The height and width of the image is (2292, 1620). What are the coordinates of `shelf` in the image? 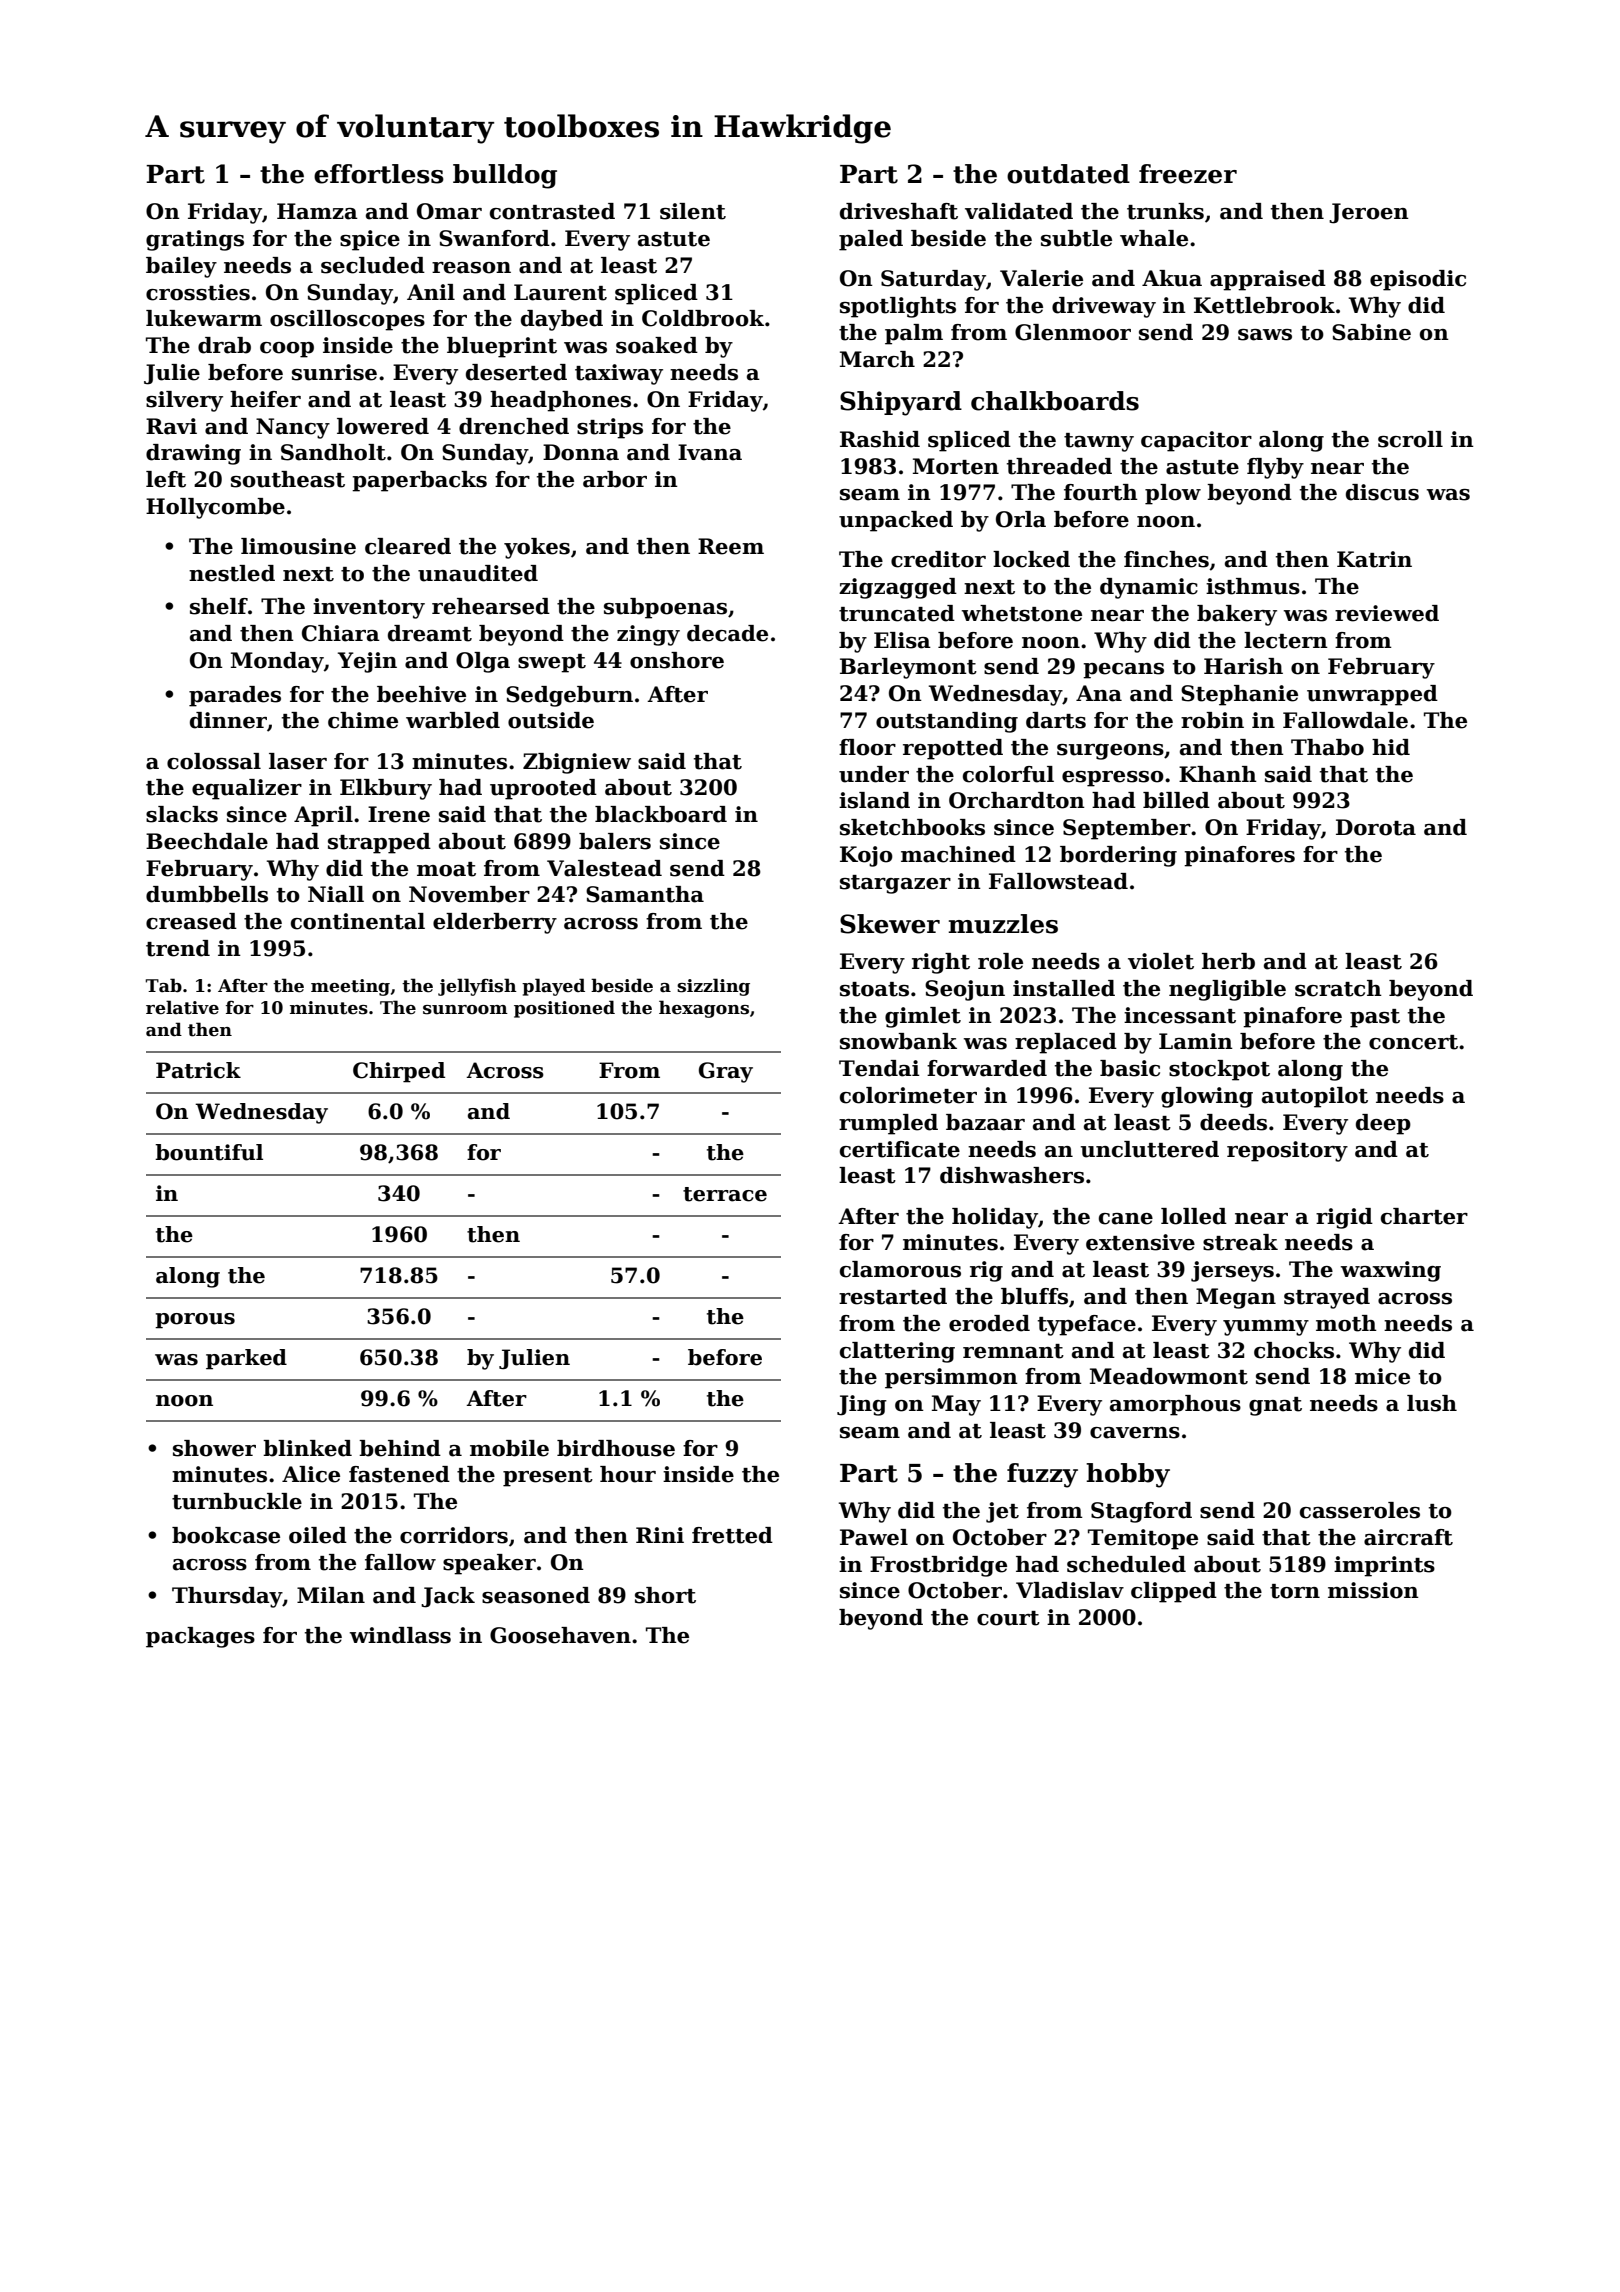 It's located at (219, 606).
